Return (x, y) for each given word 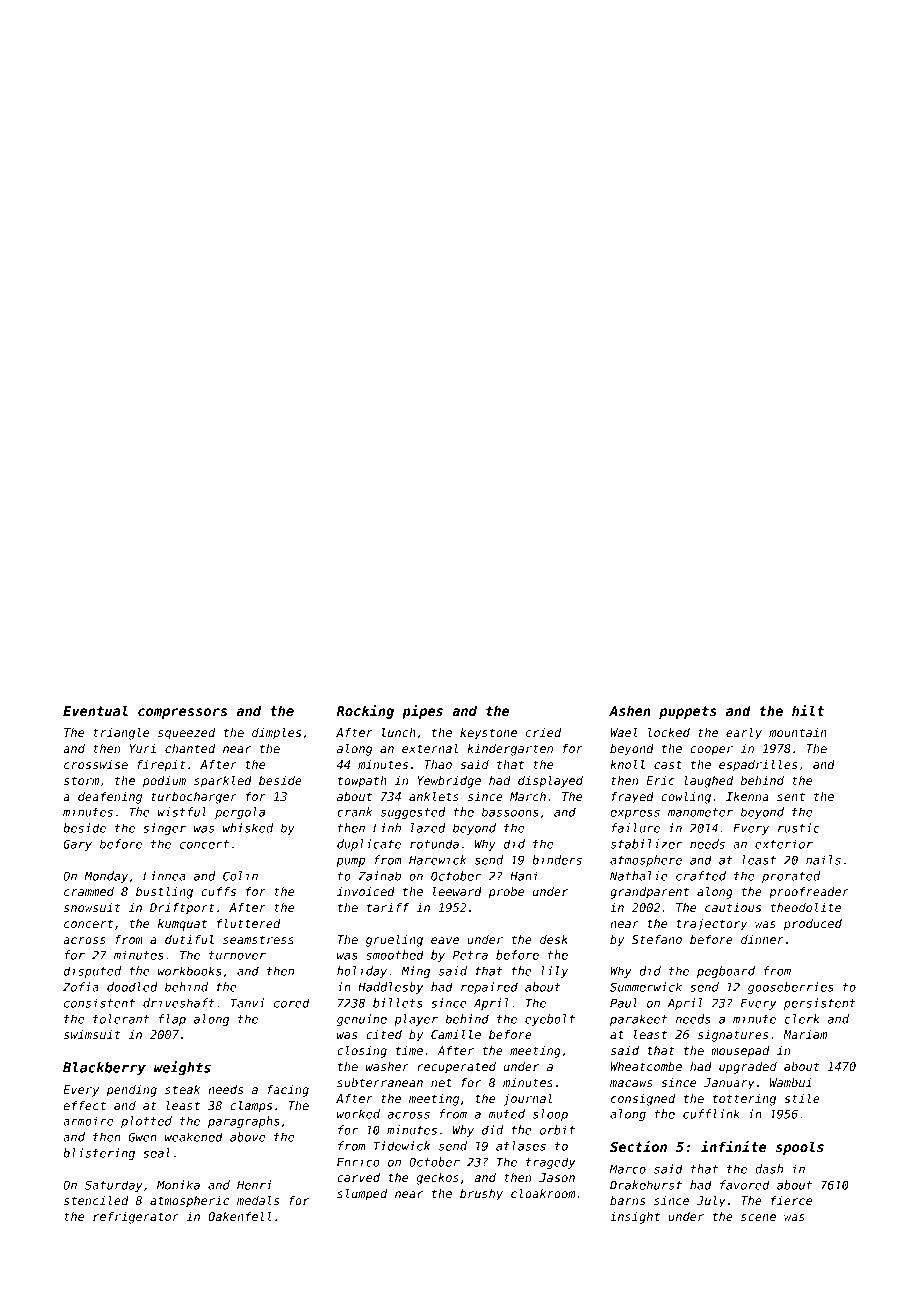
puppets (688, 712)
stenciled (96, 1200)
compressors (182, 713)
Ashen (630, 710)
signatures (733, 1036)
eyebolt (550, 1020)
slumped (362, 1195)
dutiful (189, 939)
